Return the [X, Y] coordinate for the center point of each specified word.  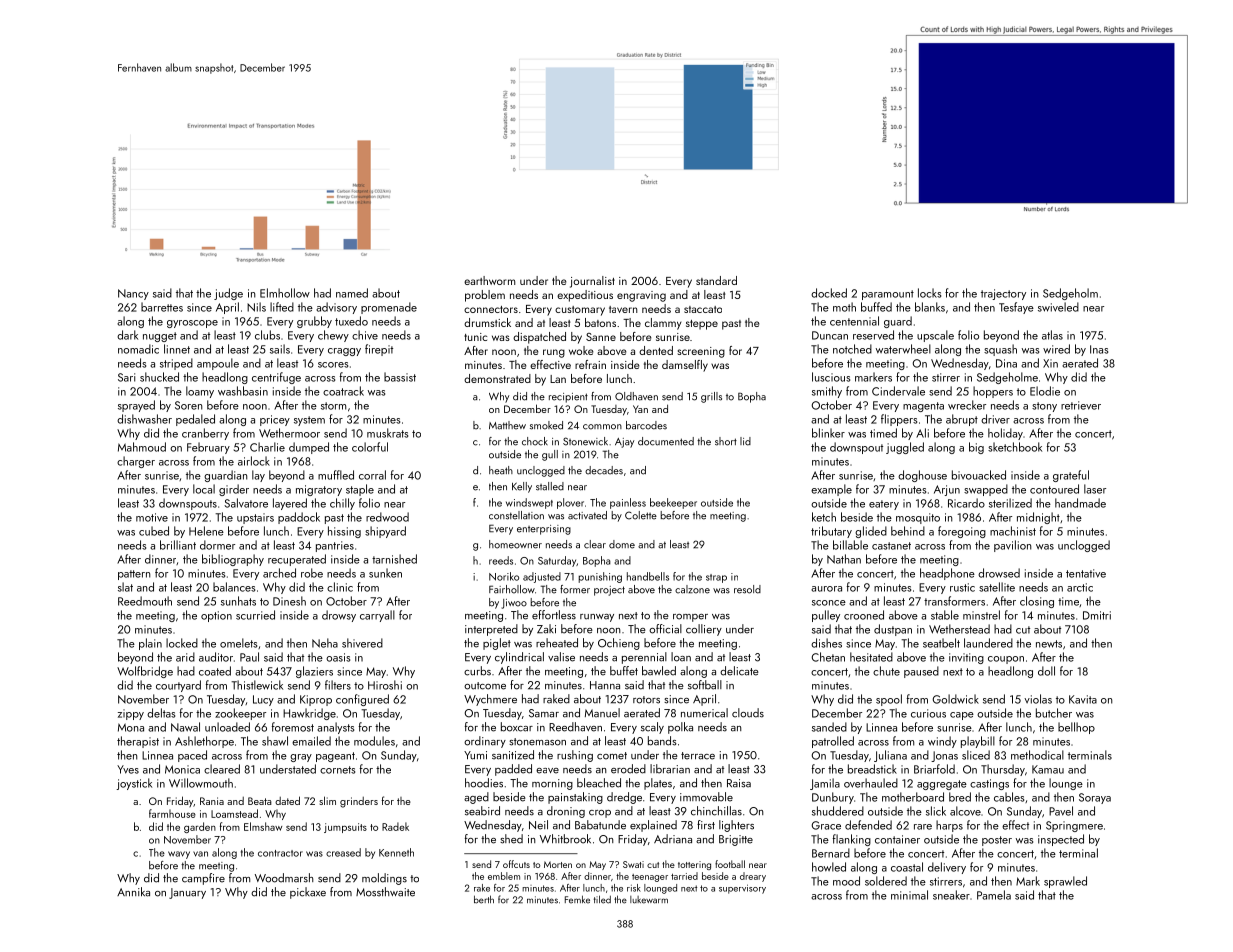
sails [280, 349]
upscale [935, 336]
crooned [864, 615]
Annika [133, 892]
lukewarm [649, 900]
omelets [238, 643]
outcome [485, 686]
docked [829, 293]
